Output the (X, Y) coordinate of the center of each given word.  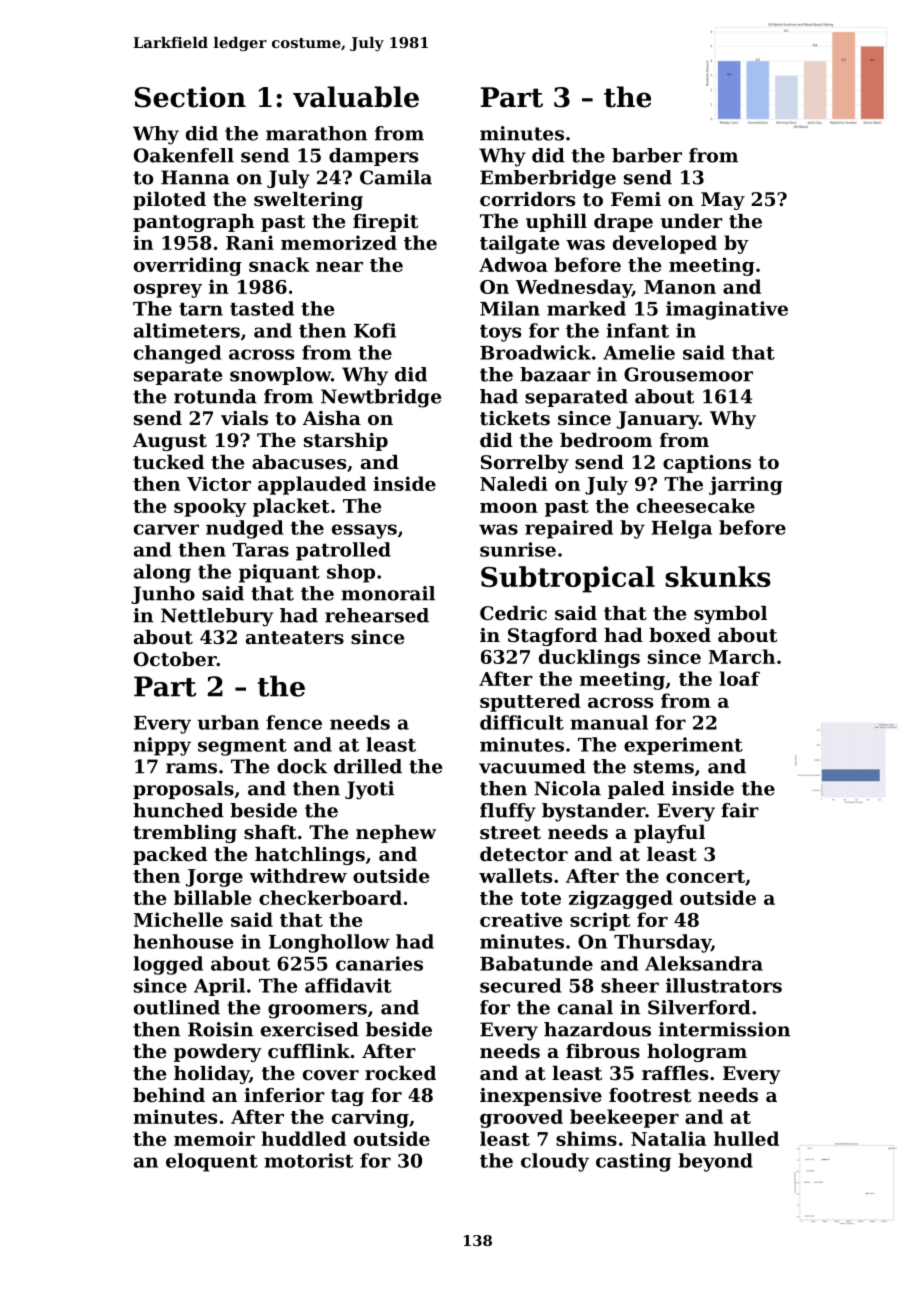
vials (244, 418)
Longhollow (329, 943)
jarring (746, 485)
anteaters (295, 638)
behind (169, 1095)
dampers (373, 157)
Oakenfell (184, 155)
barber (647, 155)
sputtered (530, 702)
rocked (400, 1073)
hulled (746, 1138)
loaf (739, 678)
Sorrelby (525, 464)
